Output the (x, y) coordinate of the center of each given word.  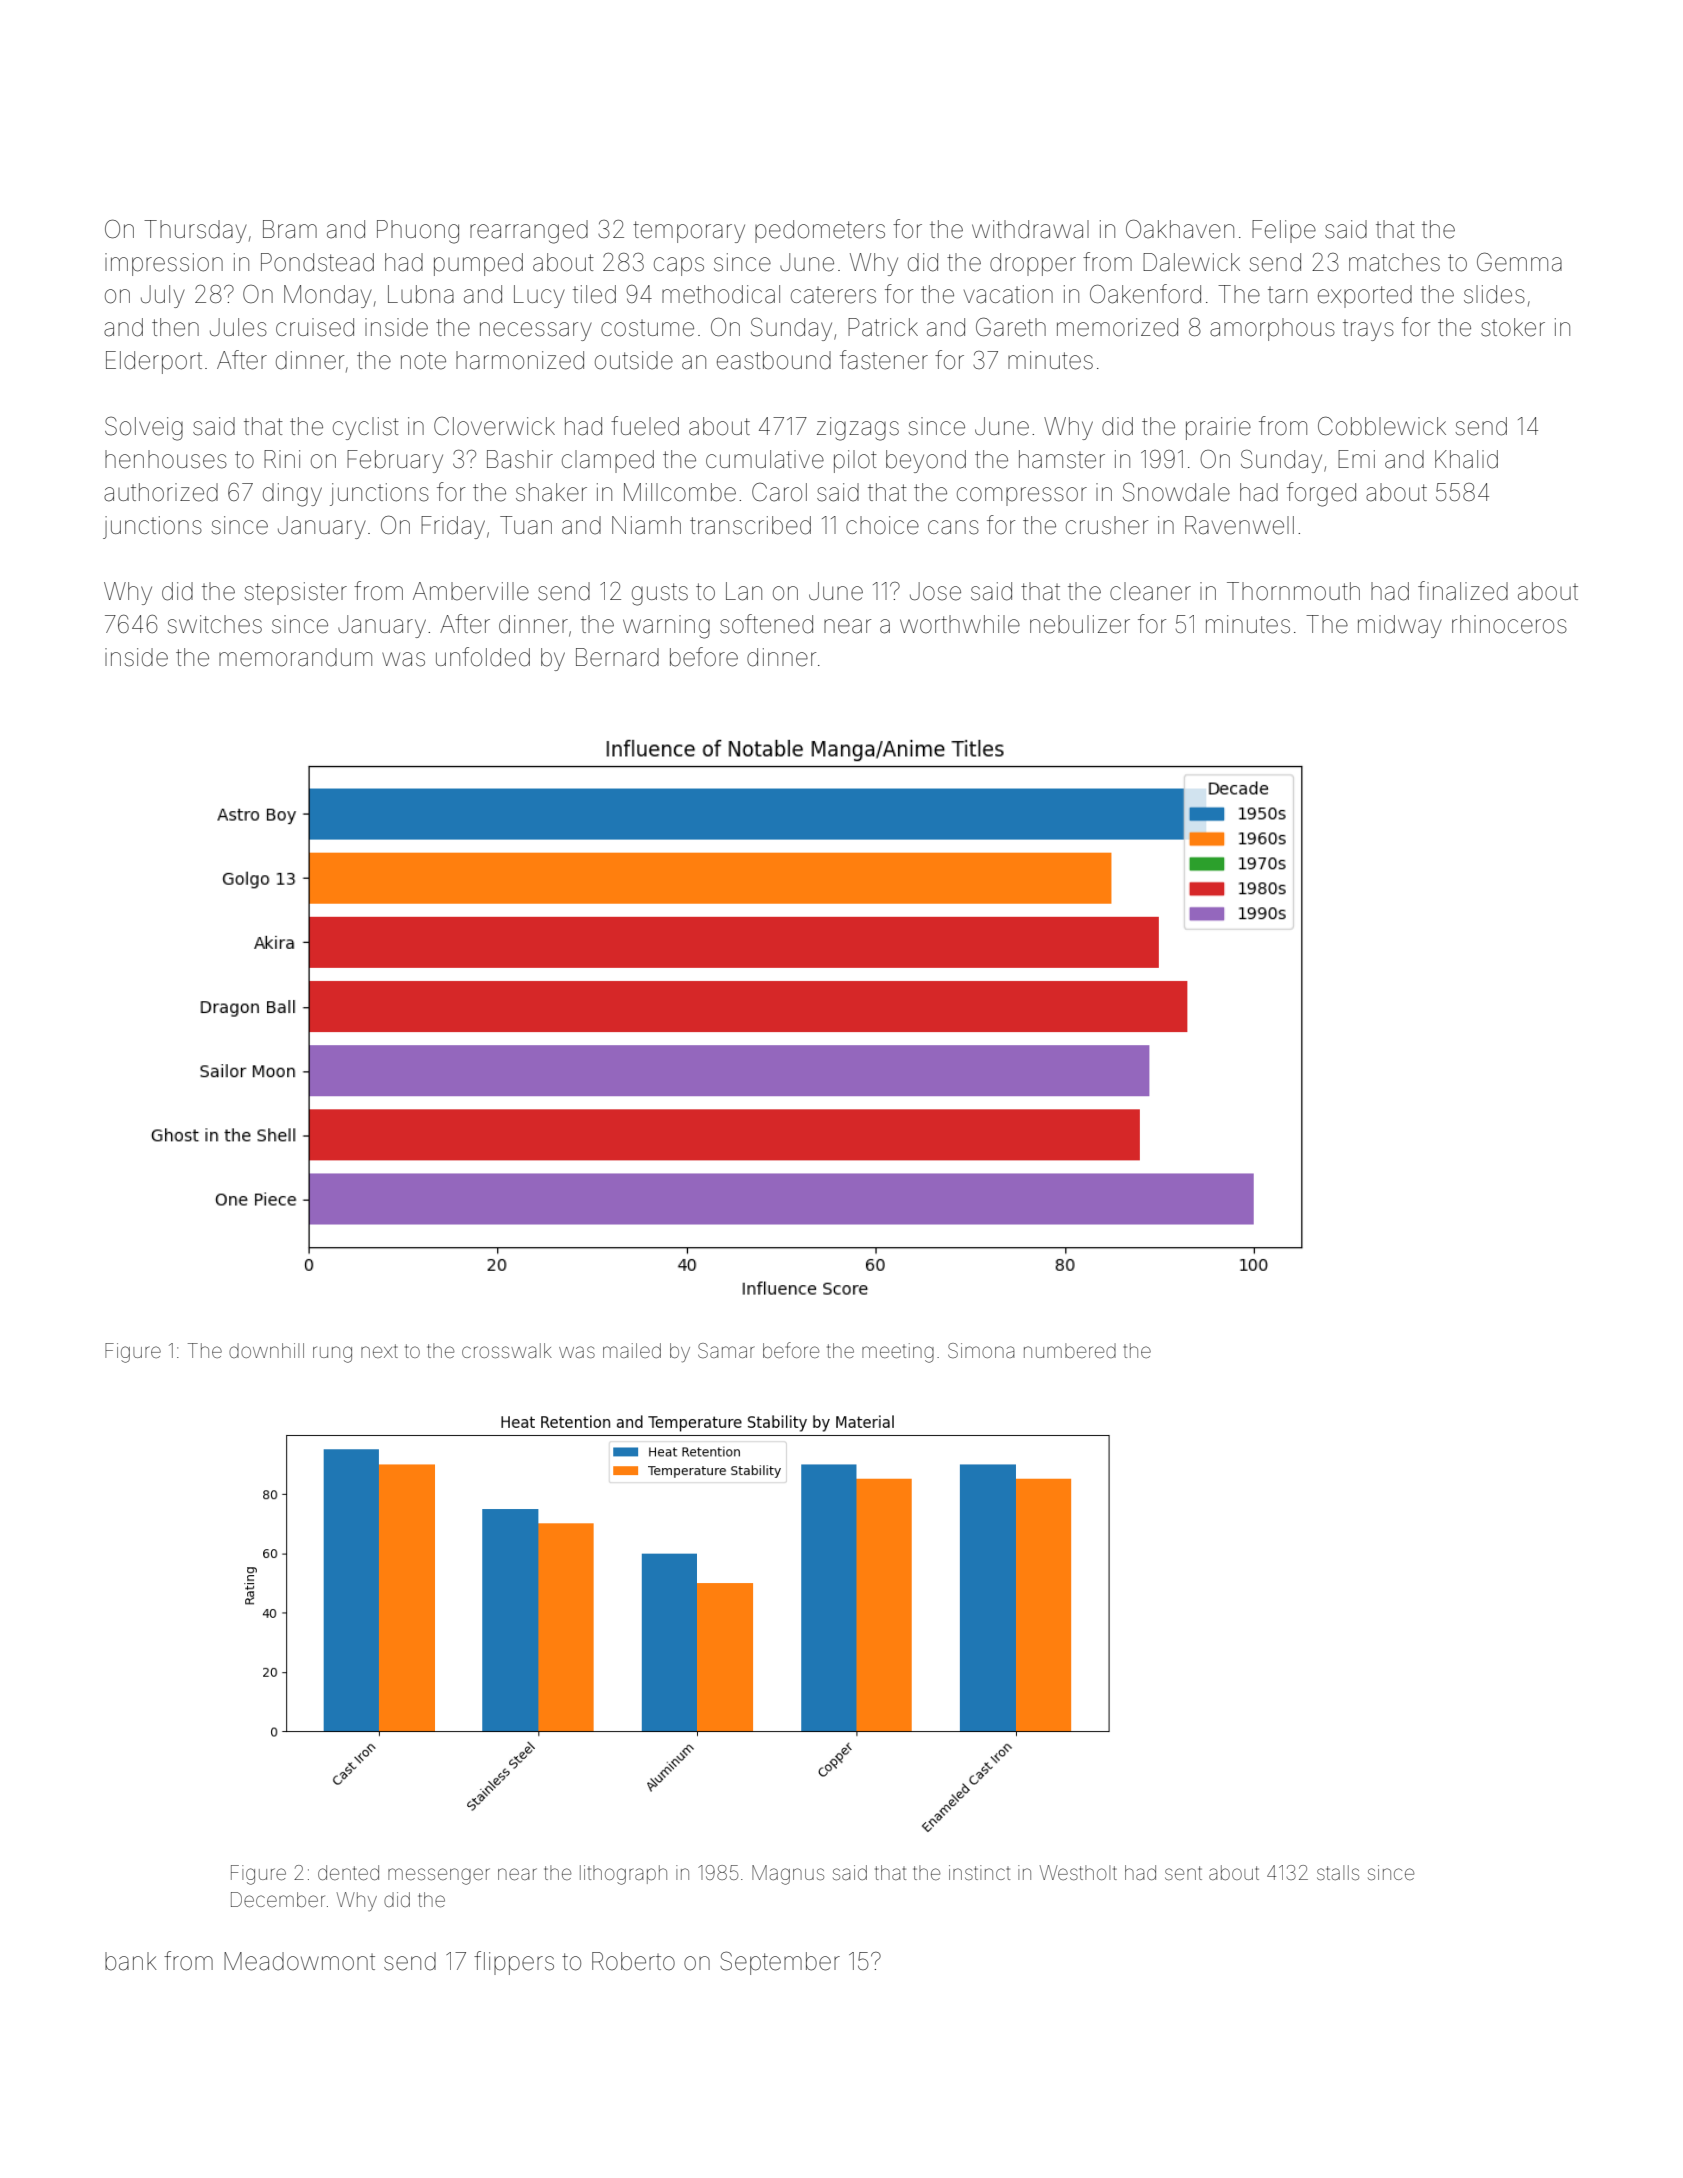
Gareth (1011, 327)
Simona (981, 1350)
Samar (726, 1350)
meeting (898, 1353)
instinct (979, 1872)
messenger (439, 1876)
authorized (161, 492)
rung (332, 1354)
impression (164, 264)
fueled (645, 426)
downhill (266, 1350)
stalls (1338, 1872)
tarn (1287, 295)
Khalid (1466, 459)
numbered (1070, 1350)
